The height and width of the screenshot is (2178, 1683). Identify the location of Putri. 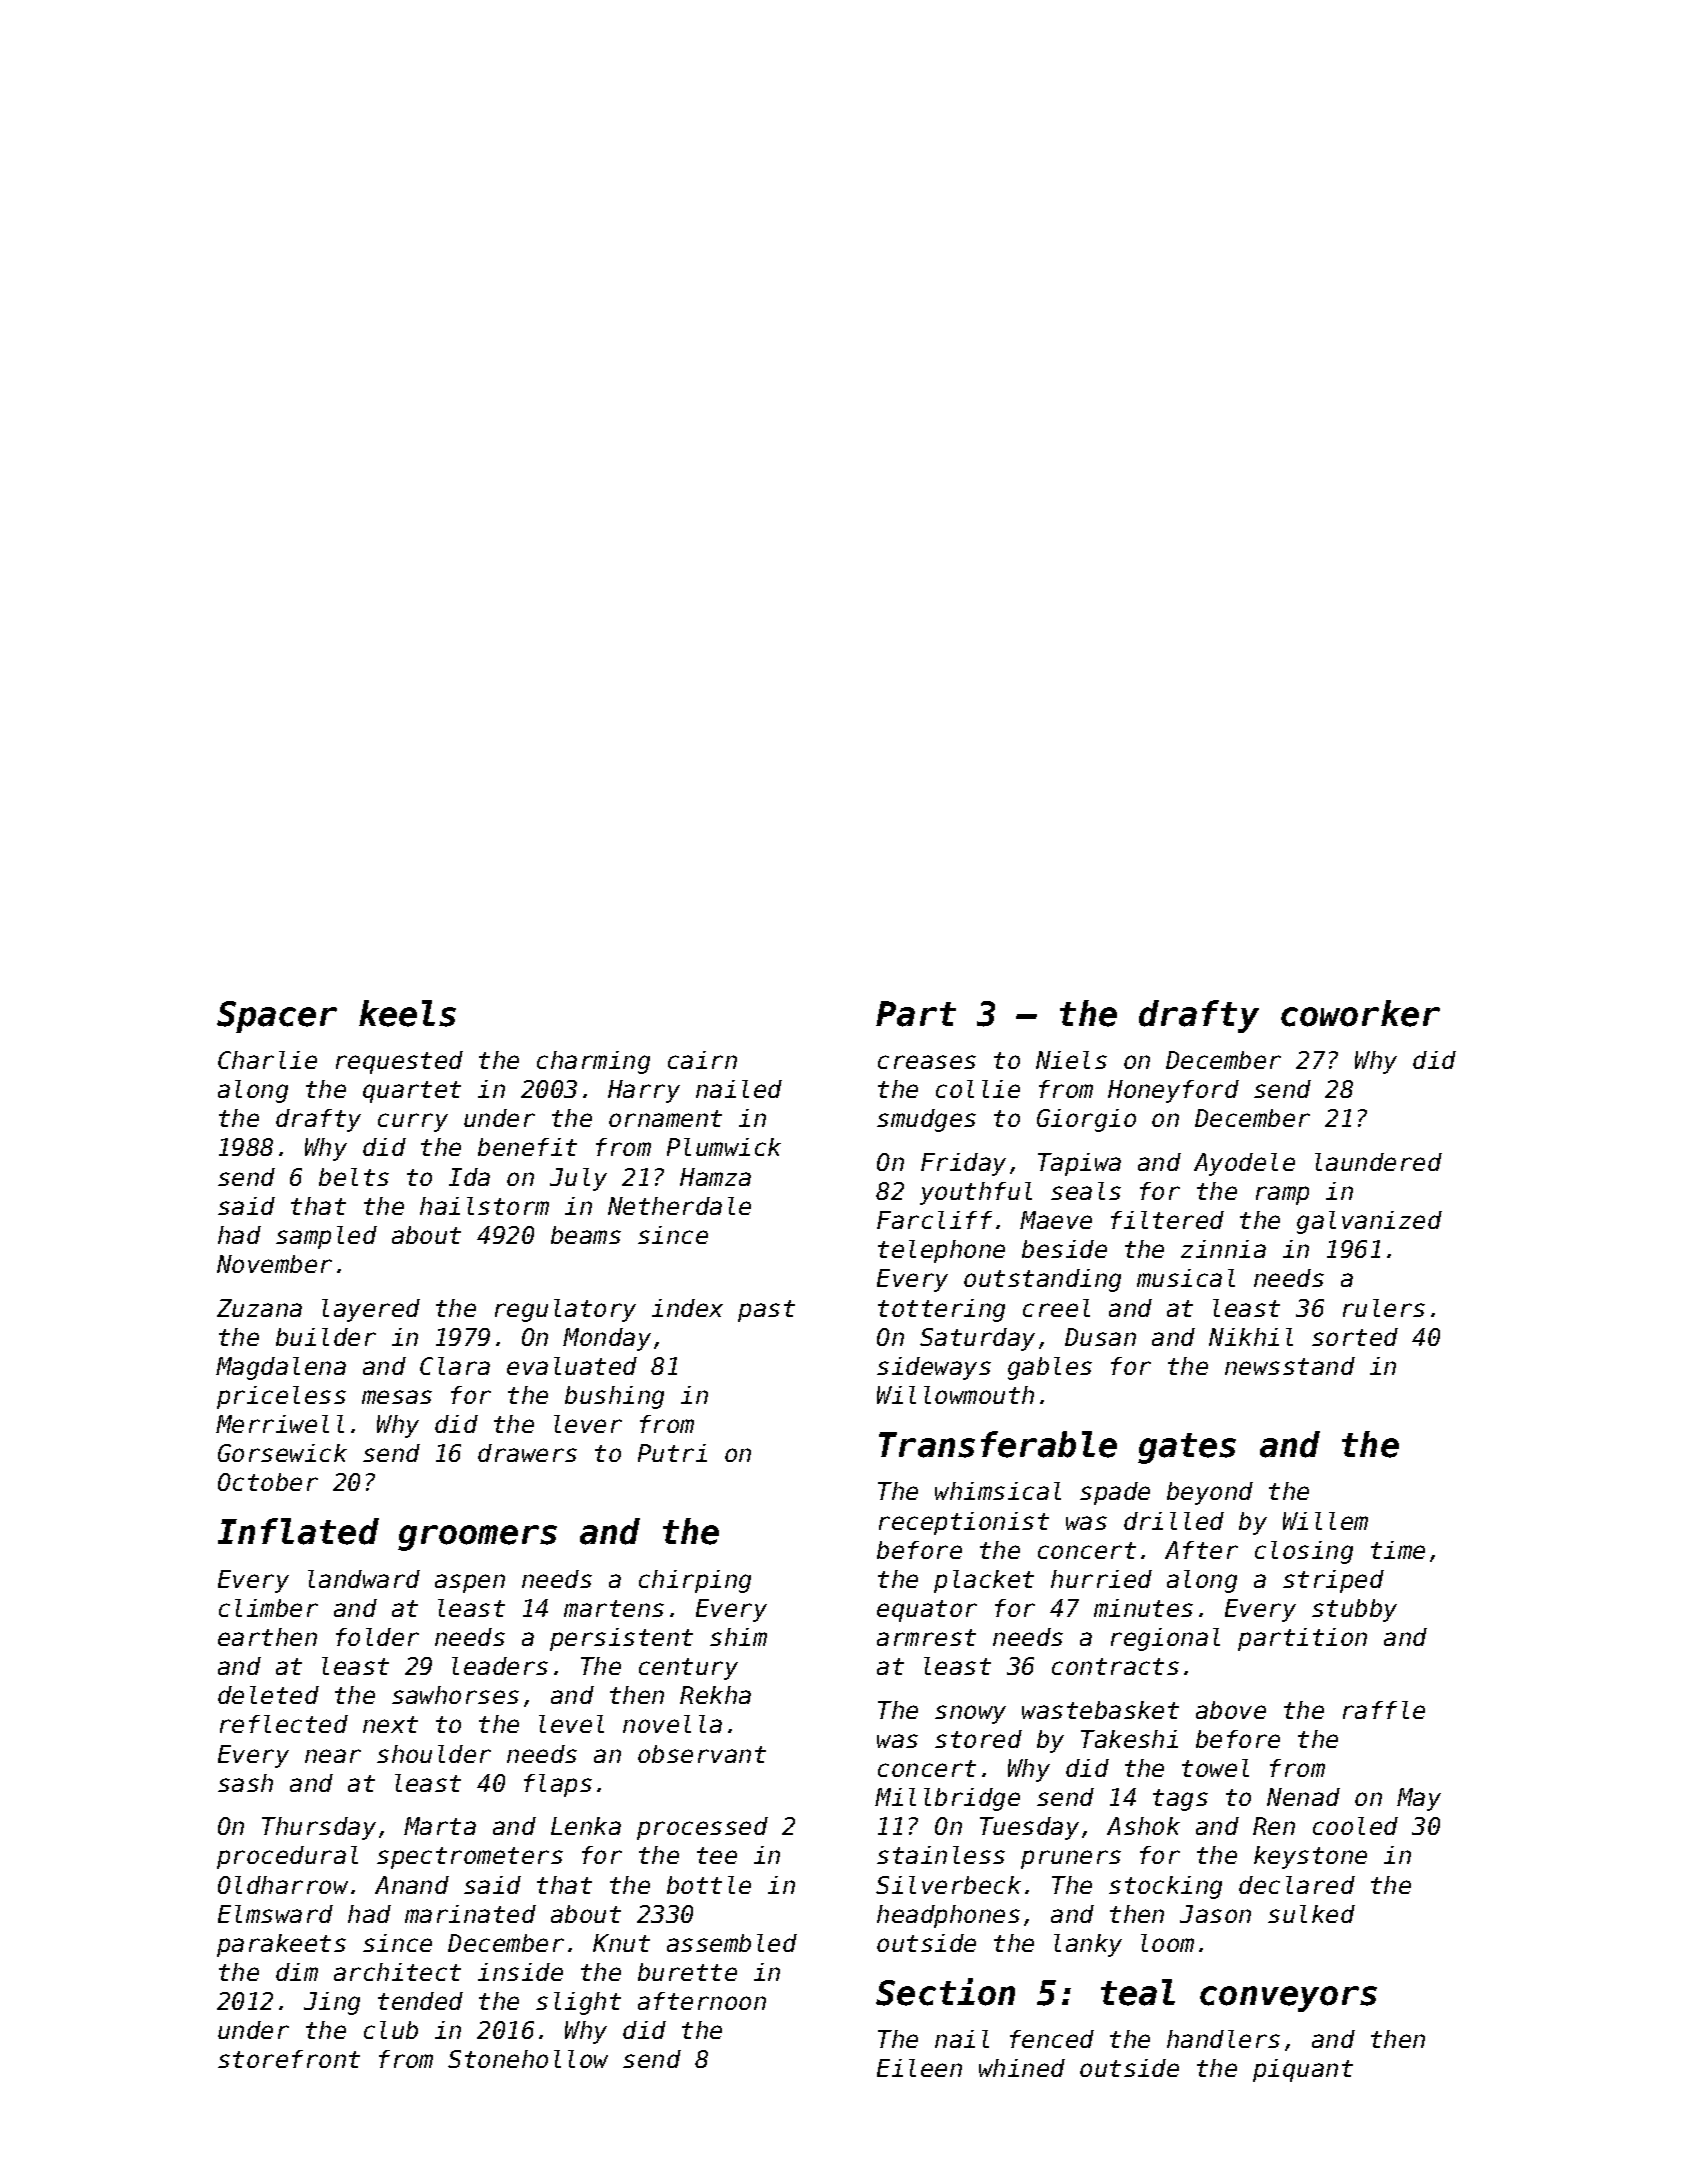
(672, 1453).
